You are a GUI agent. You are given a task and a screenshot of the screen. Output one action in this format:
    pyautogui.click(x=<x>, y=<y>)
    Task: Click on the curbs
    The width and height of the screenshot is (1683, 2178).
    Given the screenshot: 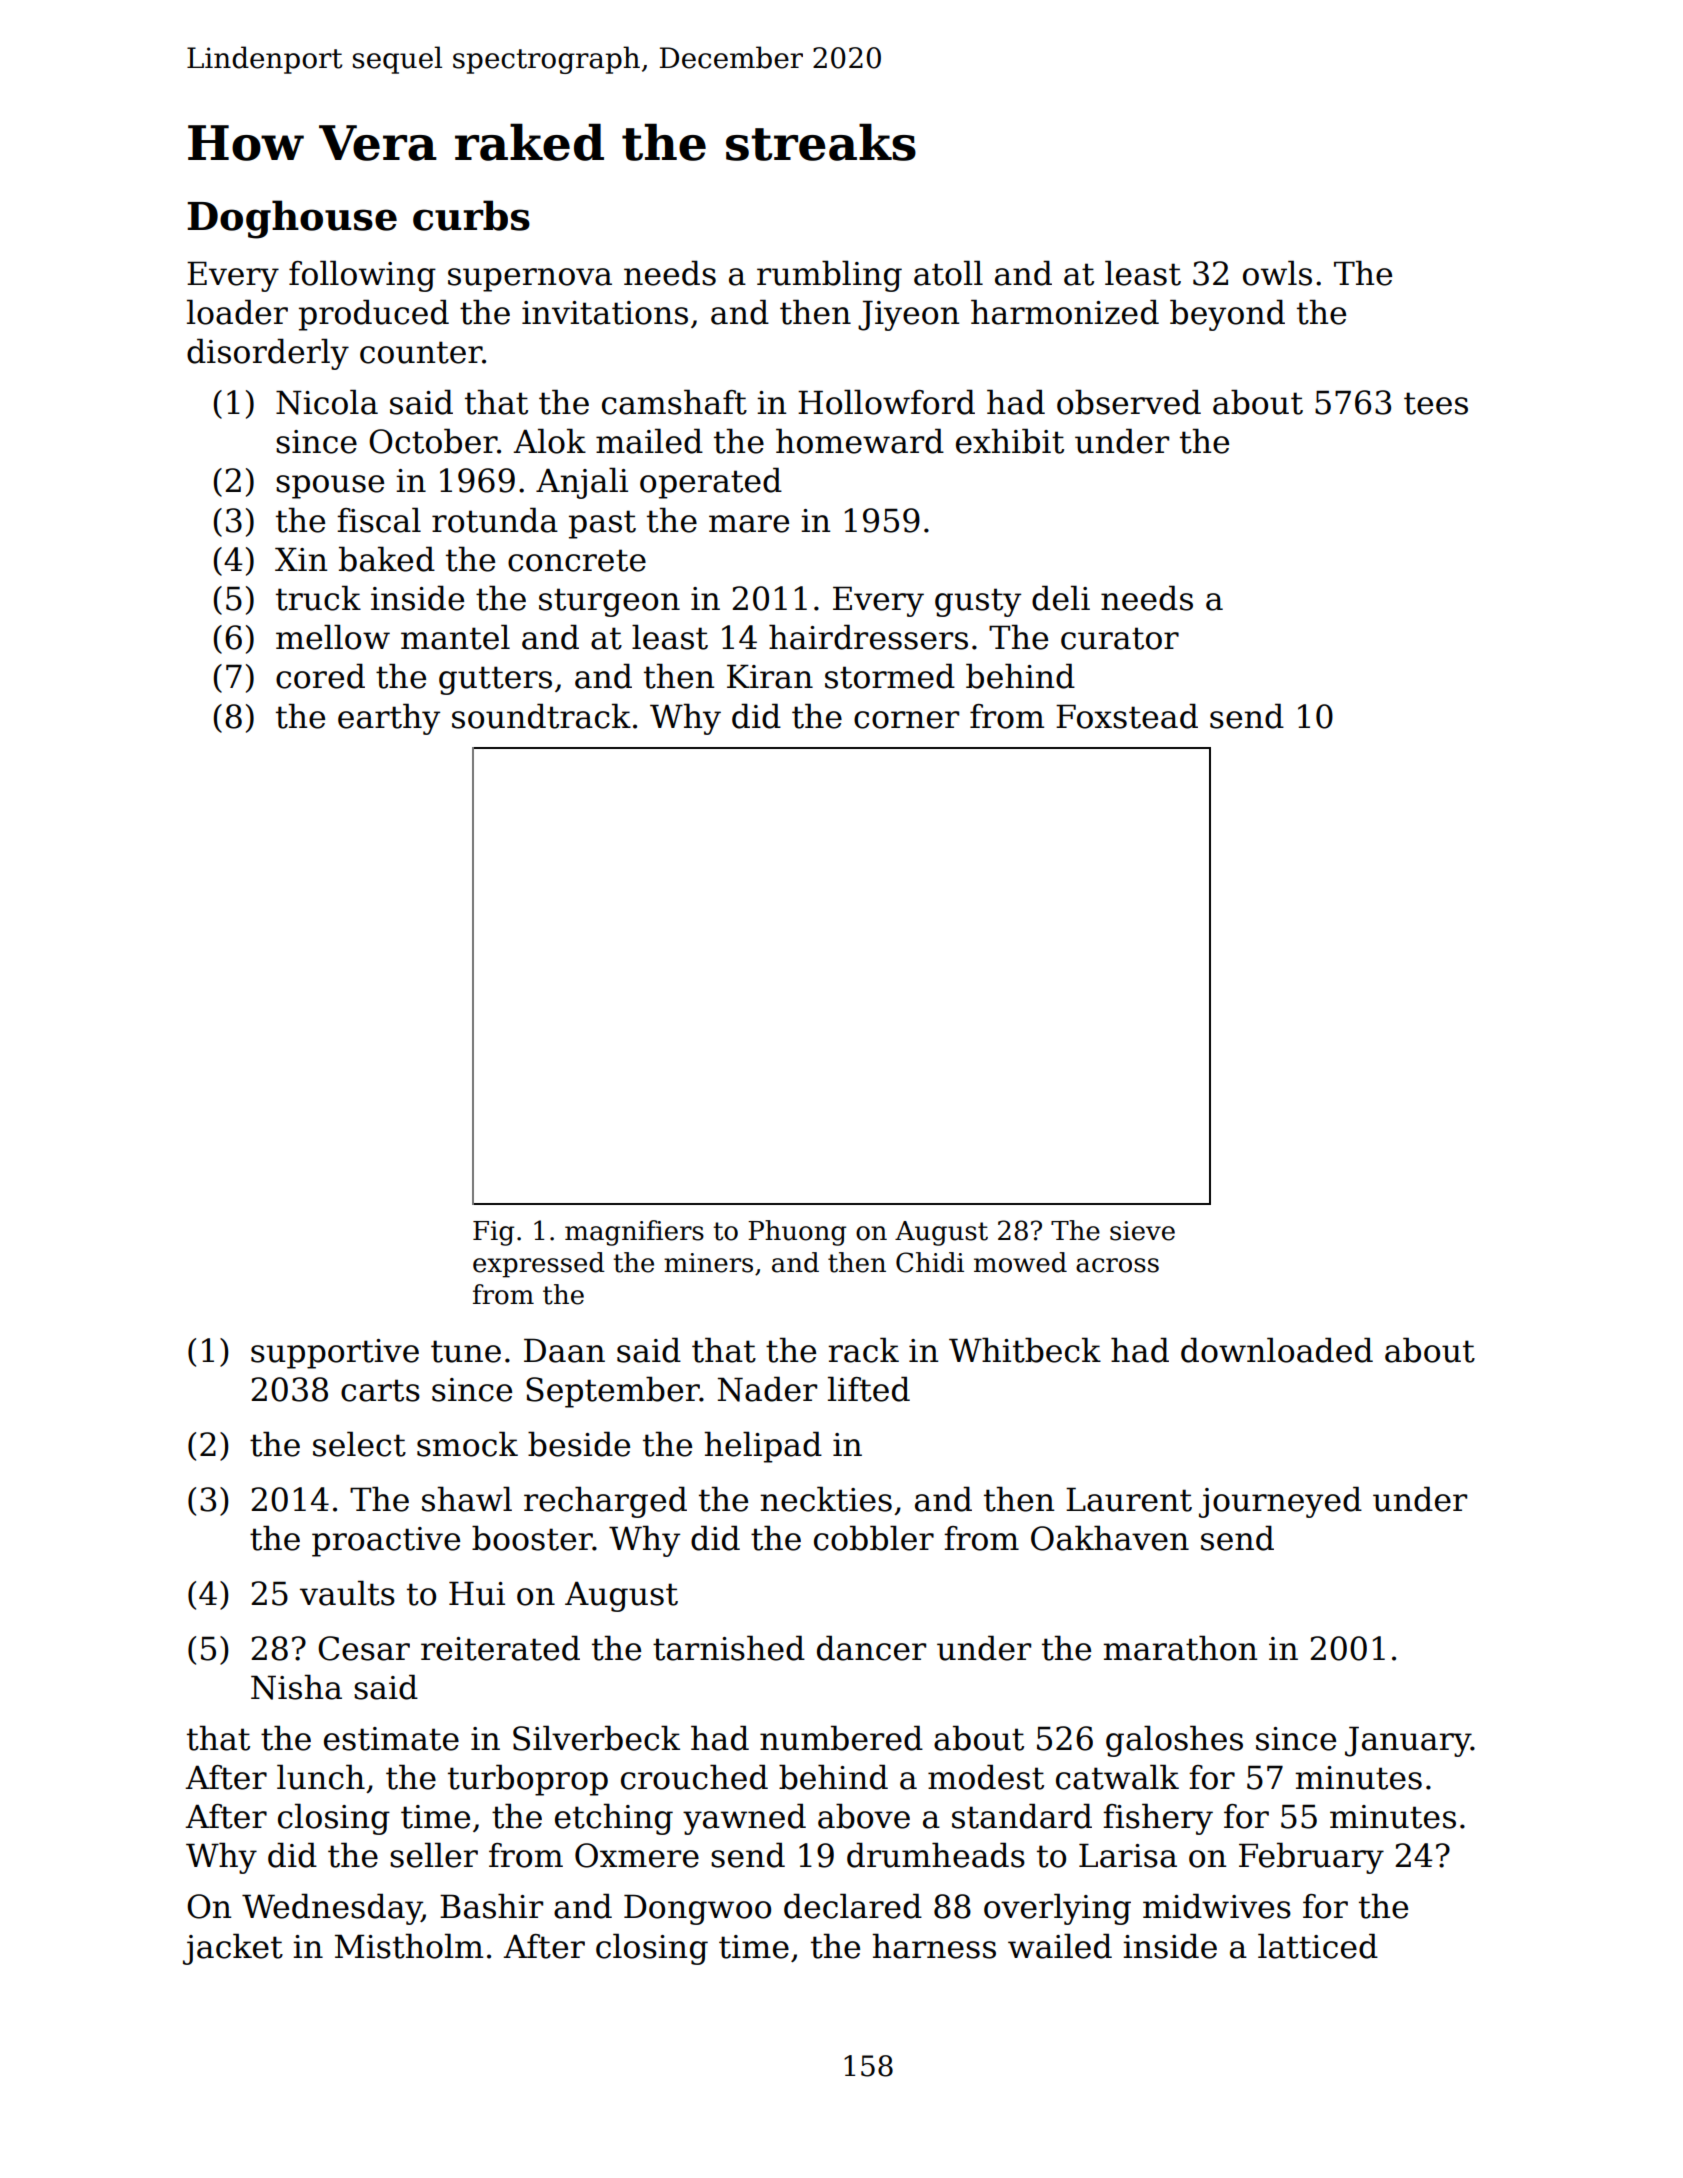 What is the action you would take?
    pyautogui.click(x=471, y=215)
